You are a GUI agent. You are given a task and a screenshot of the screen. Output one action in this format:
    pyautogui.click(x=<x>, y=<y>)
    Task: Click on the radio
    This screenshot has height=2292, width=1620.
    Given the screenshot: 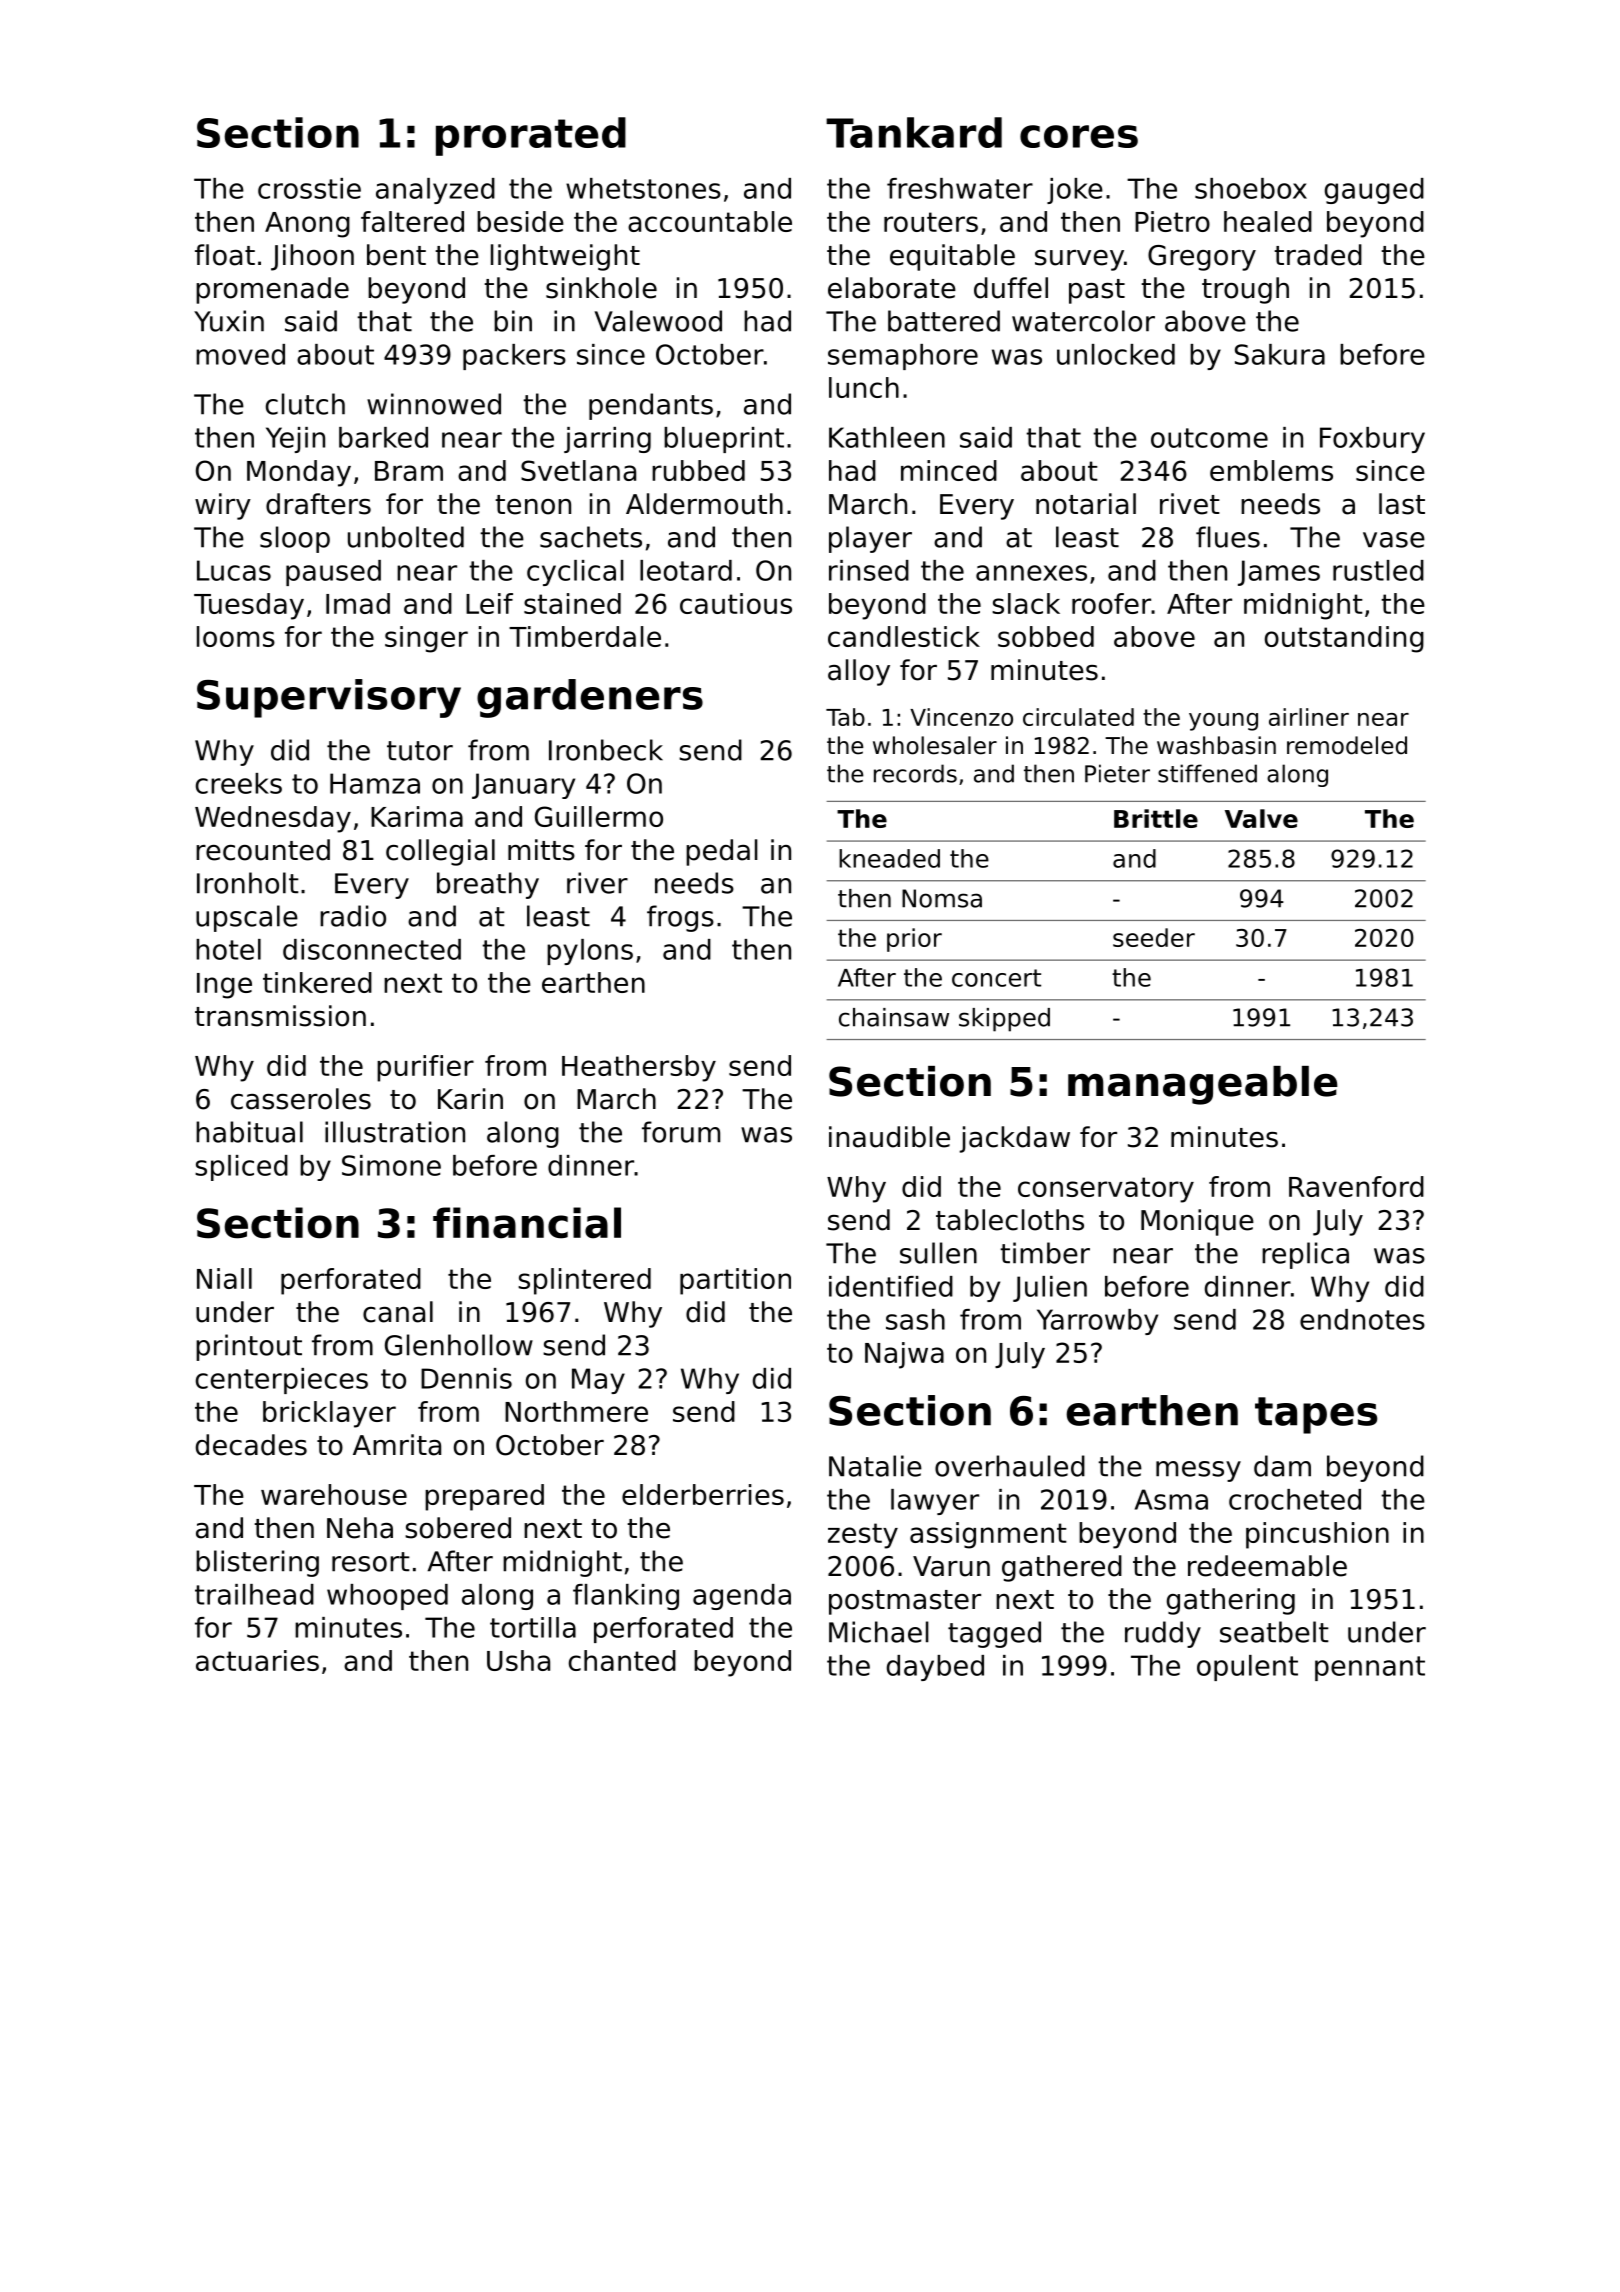 What is the action you would take?
    pyautogui.click(x=353, y=916)
